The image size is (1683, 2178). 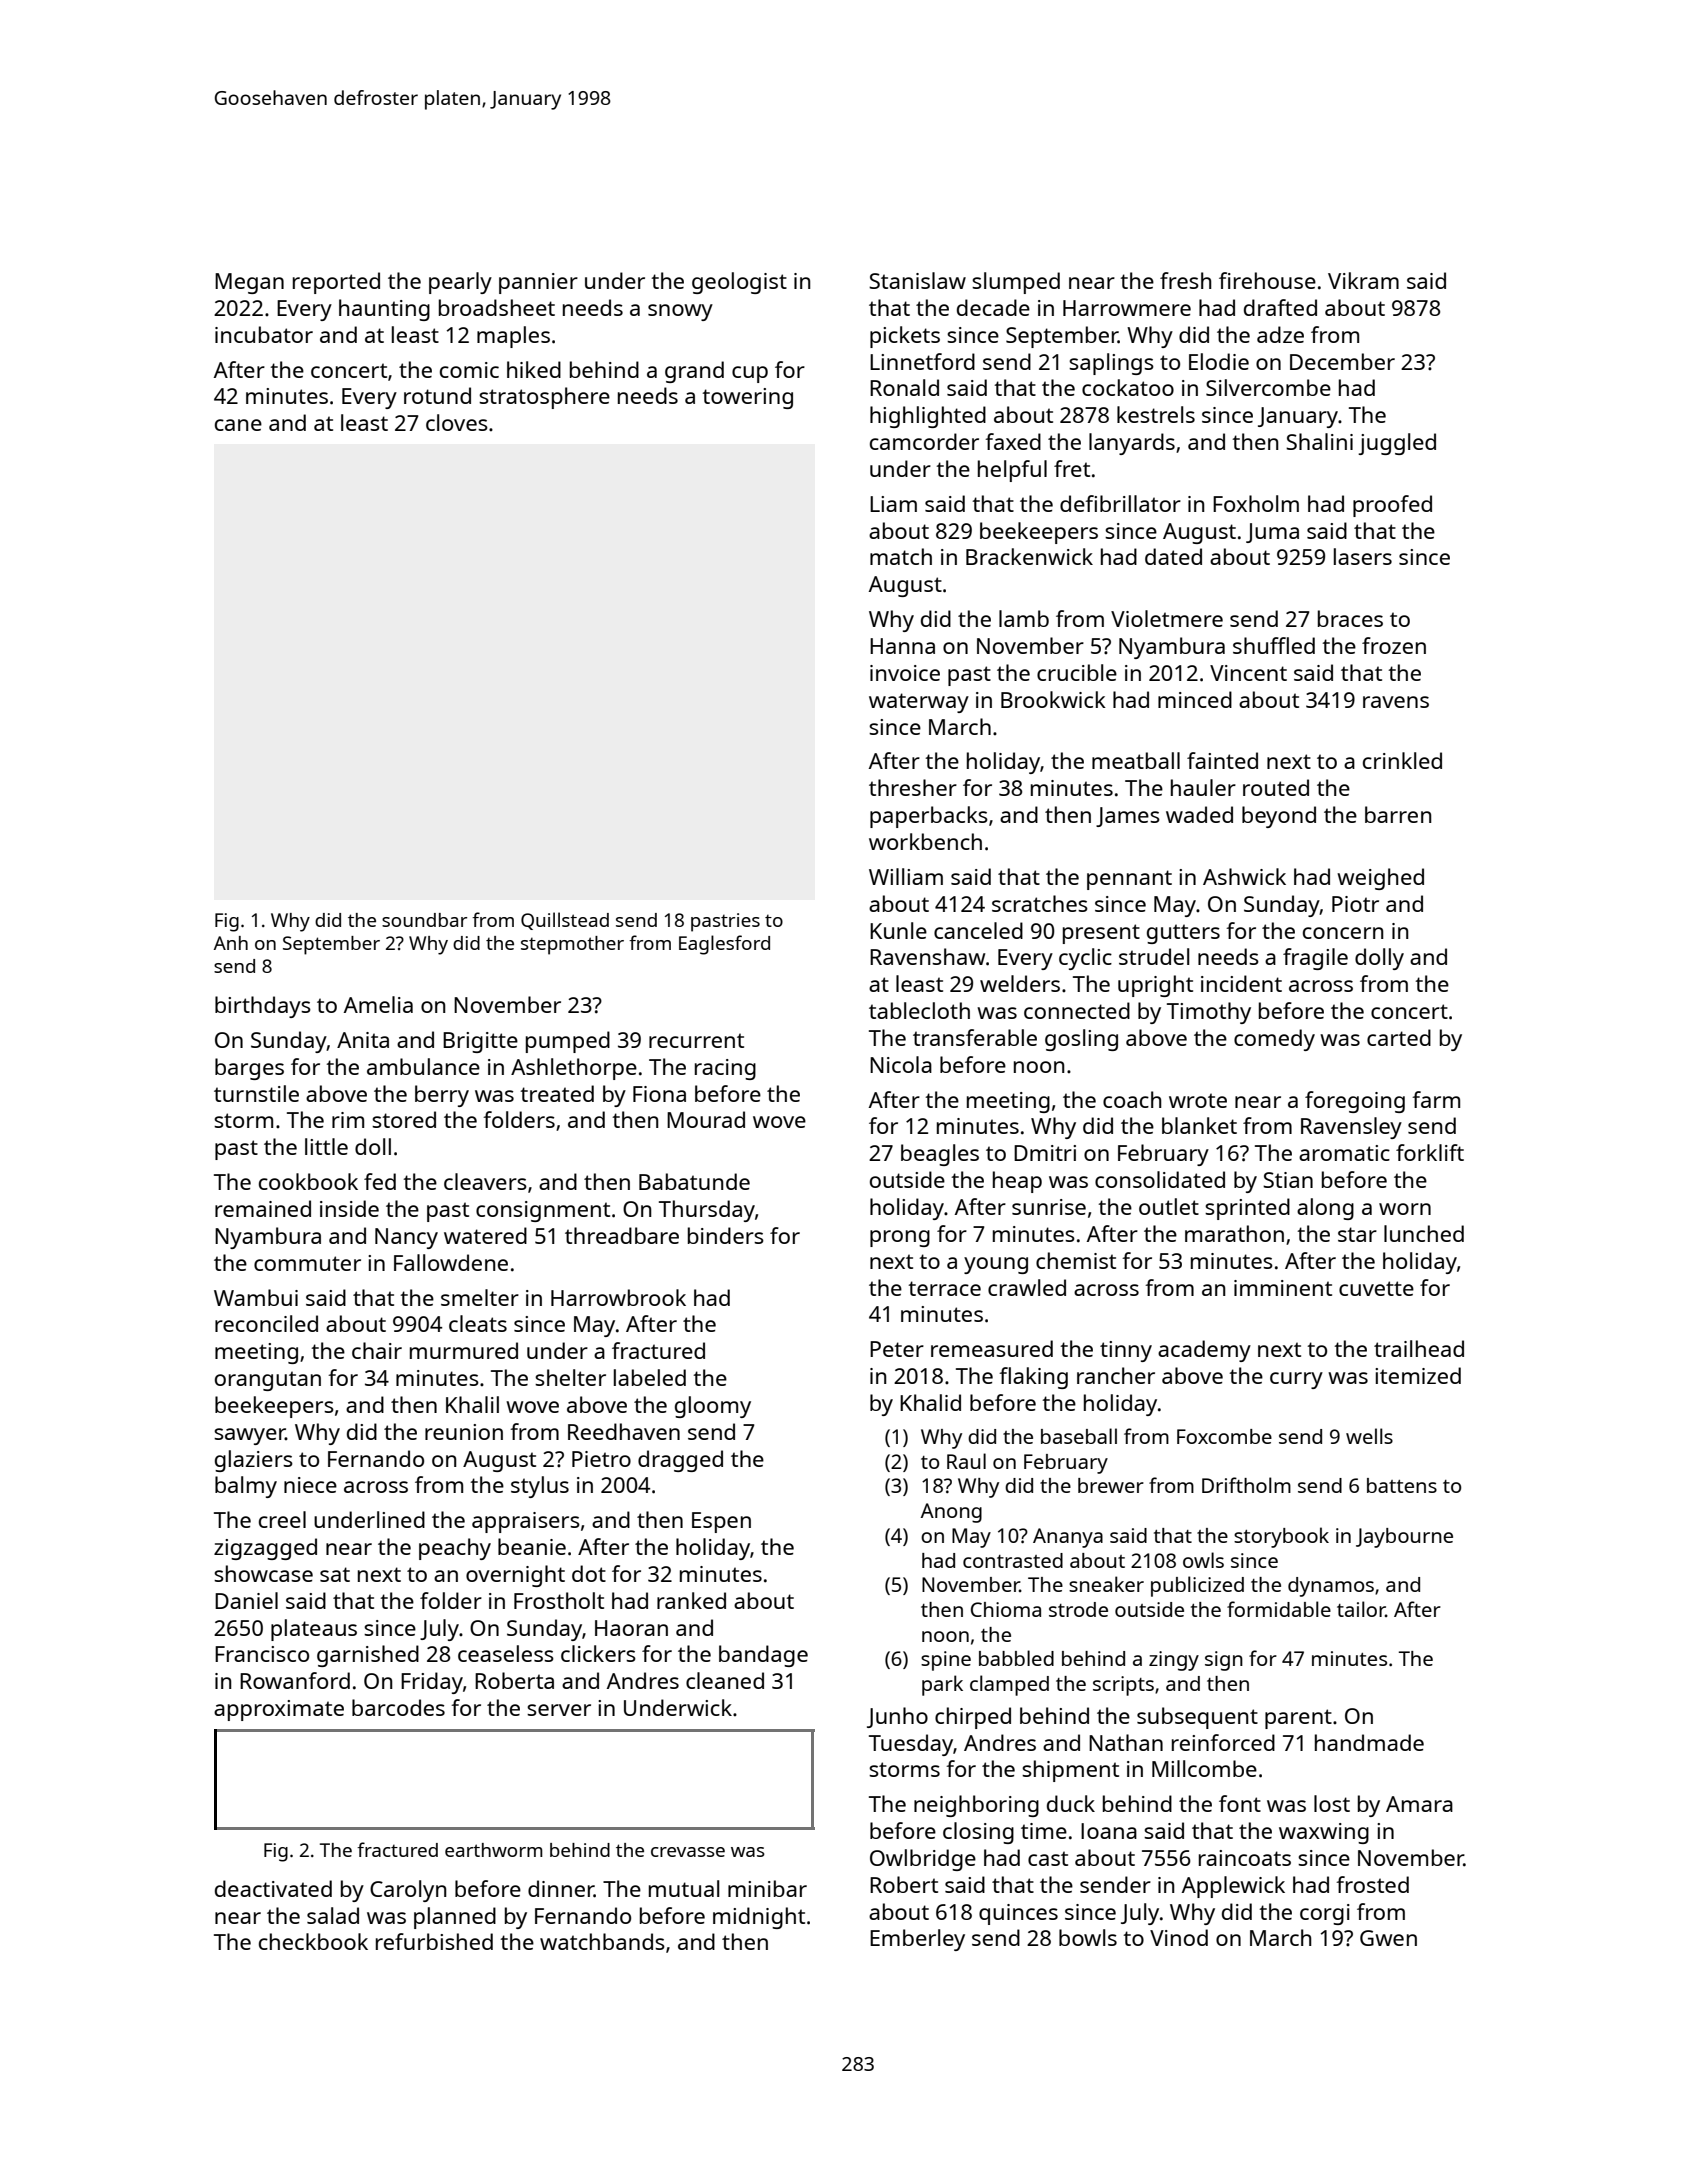 What do you see at coordinates (1394, 645) in the image?
I see `frozen` at bounding box center [1394, 645].
